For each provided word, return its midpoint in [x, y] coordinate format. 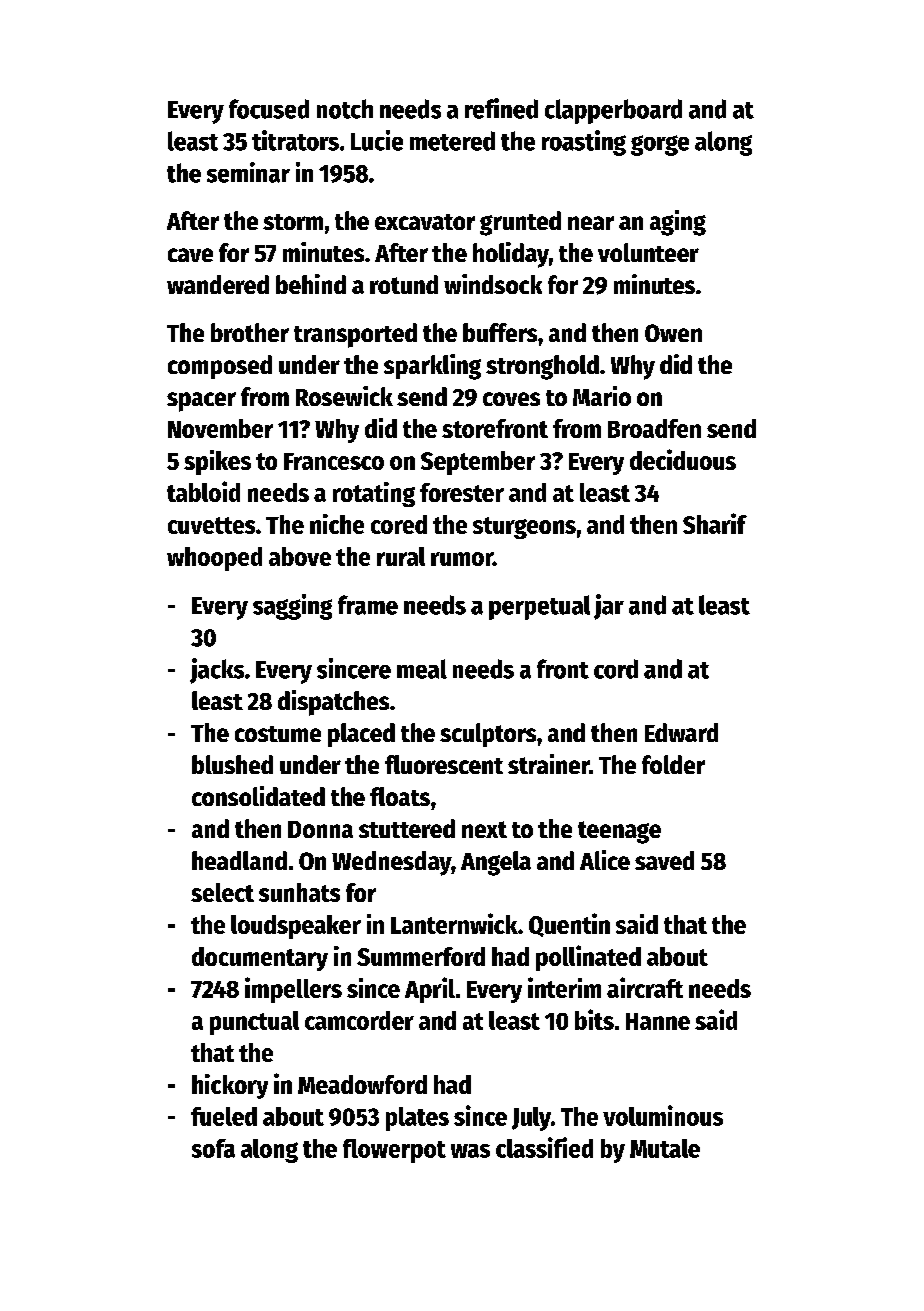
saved [664, 860]
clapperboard [613, 111]
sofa [213, 1148]
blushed [232, 764]
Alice [605, 860]
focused [269, 109]
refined [501, 108]
